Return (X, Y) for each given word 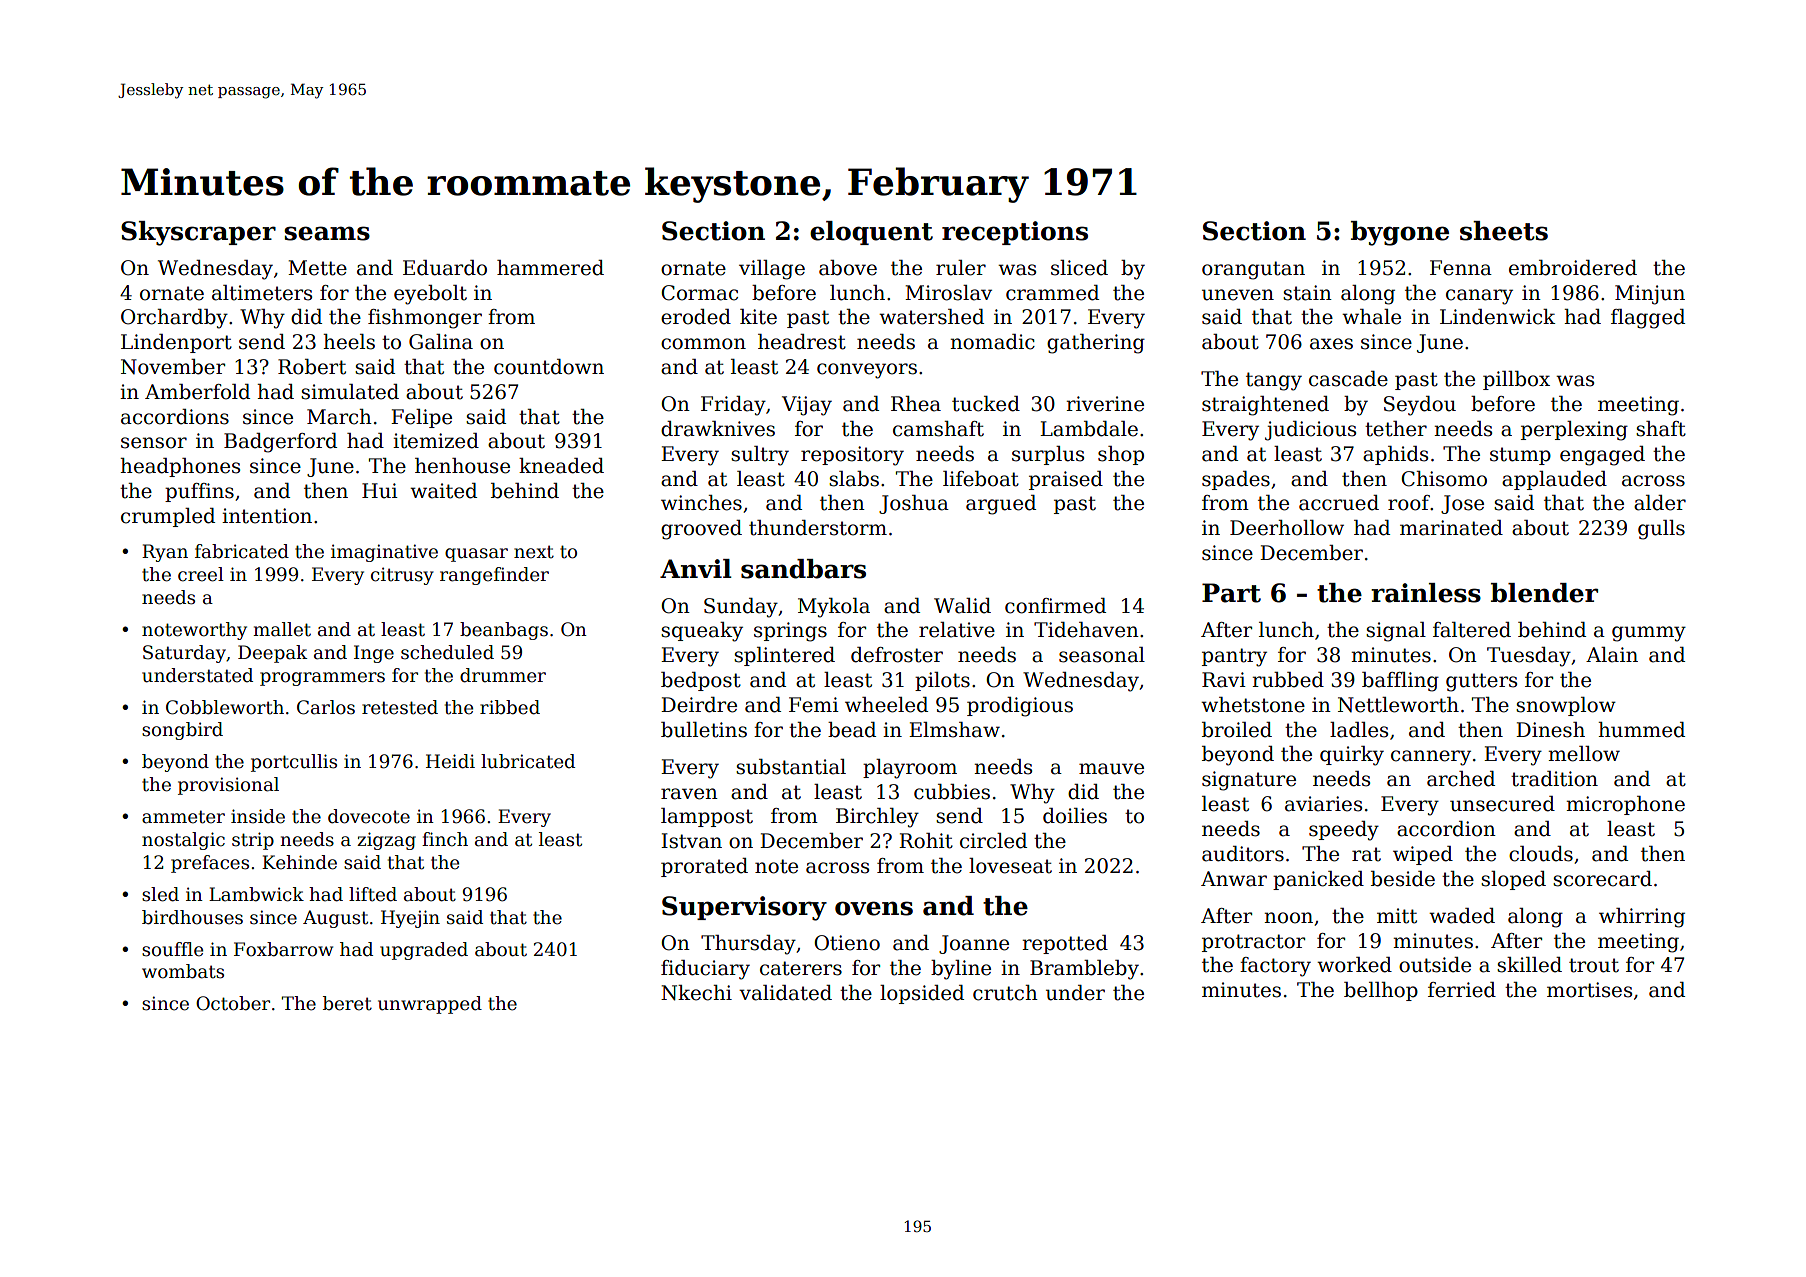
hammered (550, 268)
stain (1307, 293)
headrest (802, 342)
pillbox (1516, 380)
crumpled (168, 517)
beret (347, 1003)
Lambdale (1089, 429)
